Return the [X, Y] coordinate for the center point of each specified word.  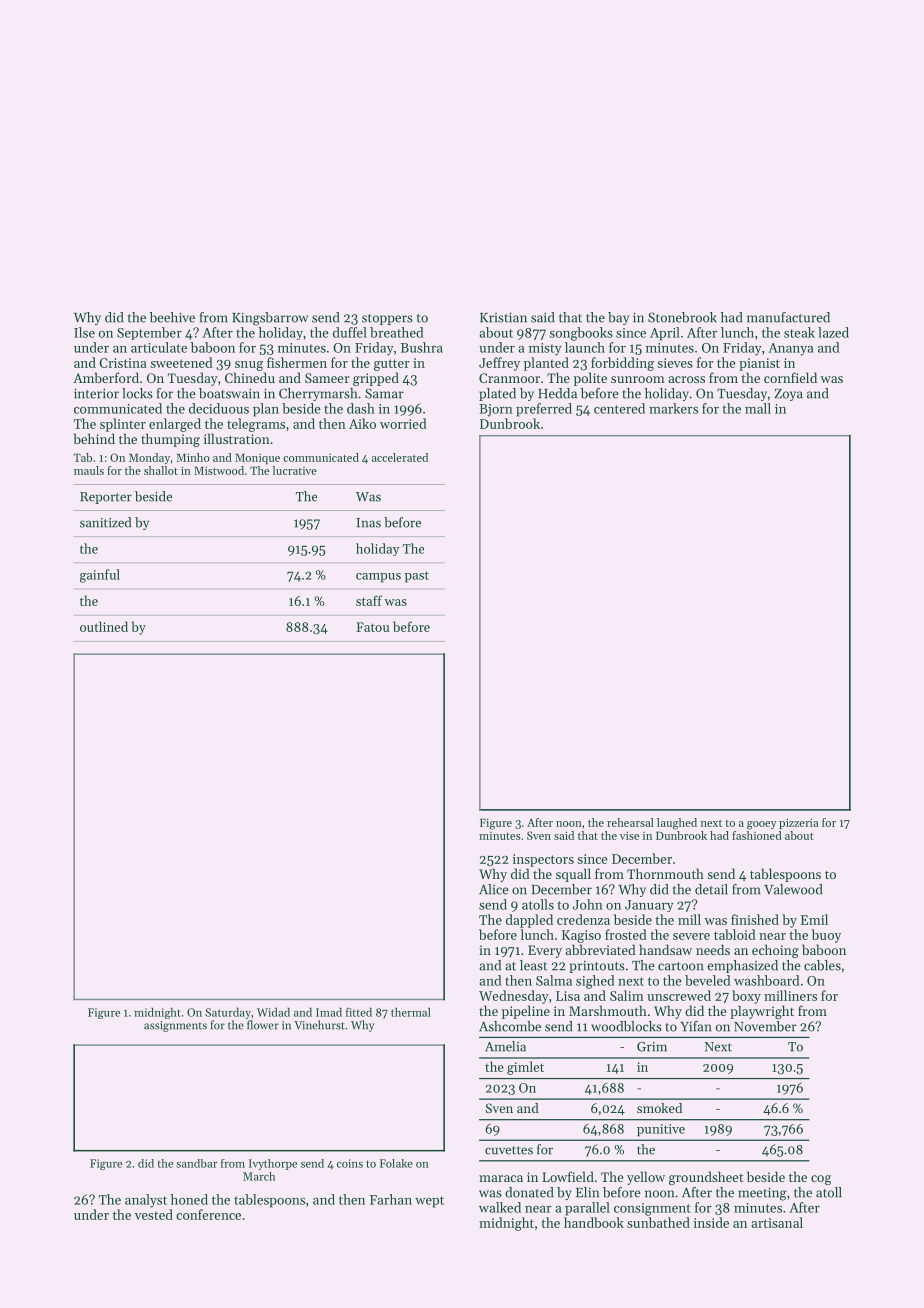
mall [758, 408]
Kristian [503, 317]
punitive [661, 1130]
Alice [494, 889]
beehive [172, 317]
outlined [104, 626]
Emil [814, 919]
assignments [175, 1026]
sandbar [197, 1163]
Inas [368, 523]
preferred [544, 410]
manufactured [788, 317]
